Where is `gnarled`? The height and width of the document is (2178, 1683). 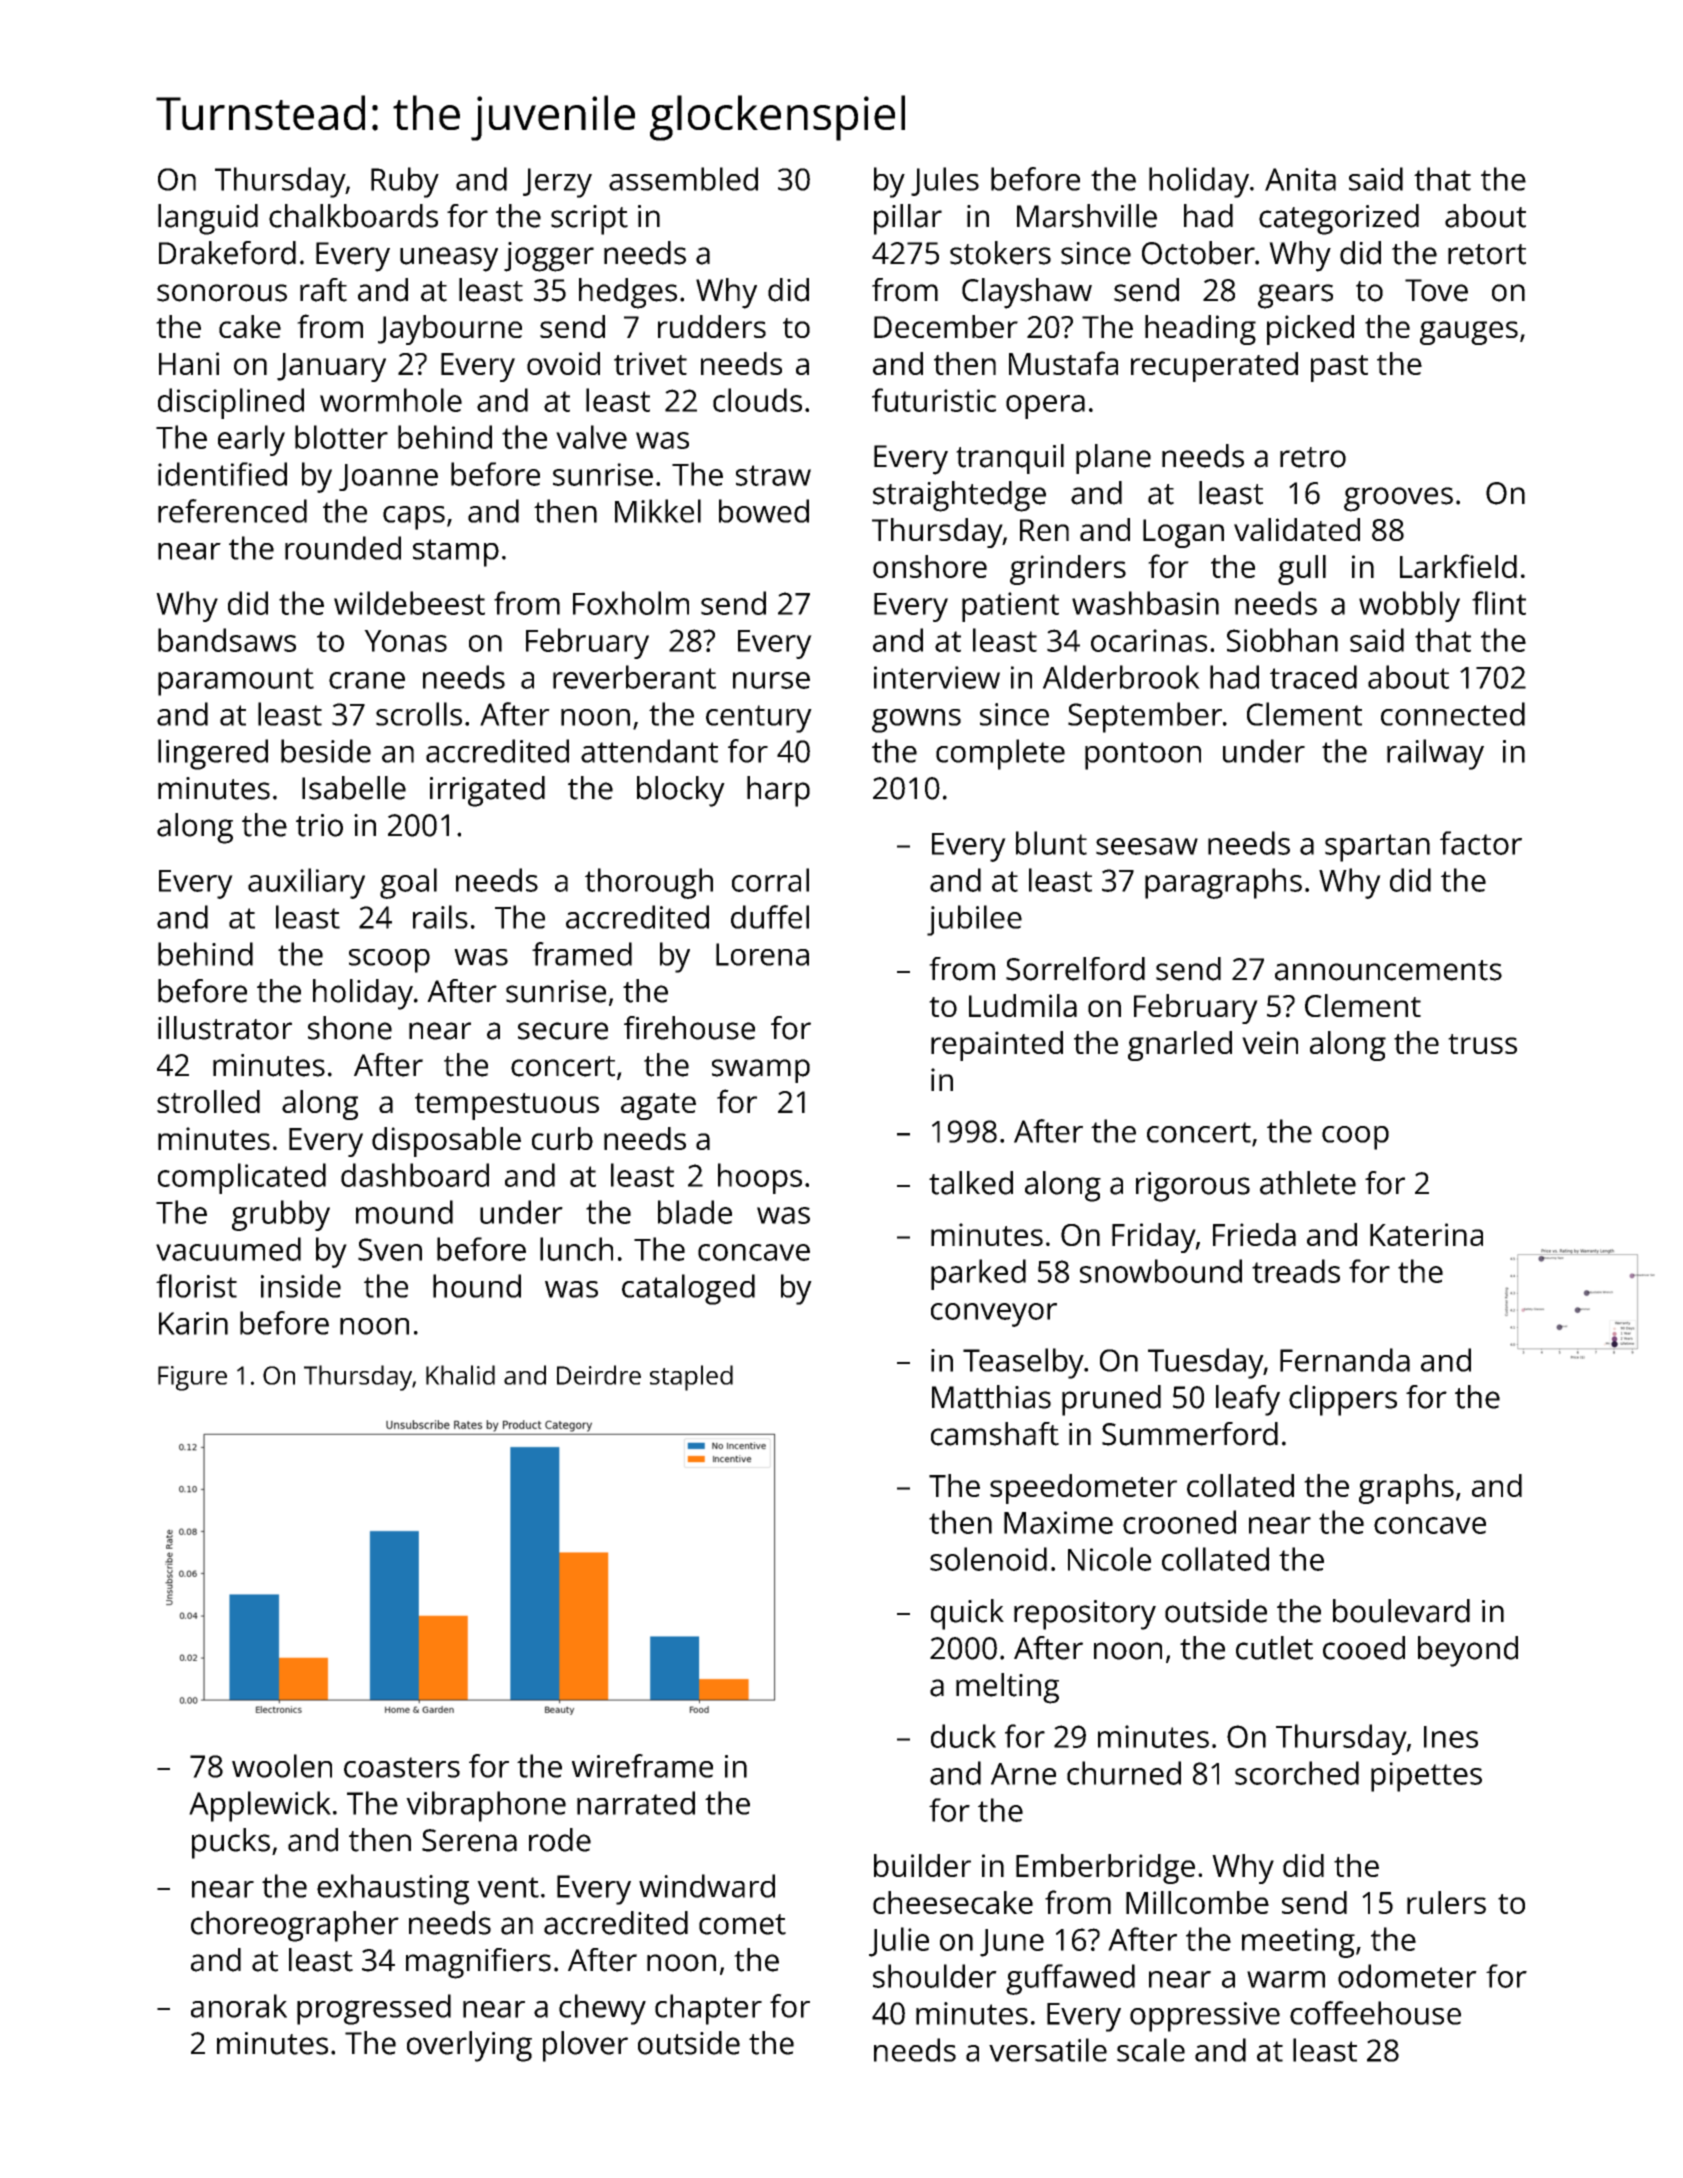
gnarled is located at coordinates (1180, 1046).
